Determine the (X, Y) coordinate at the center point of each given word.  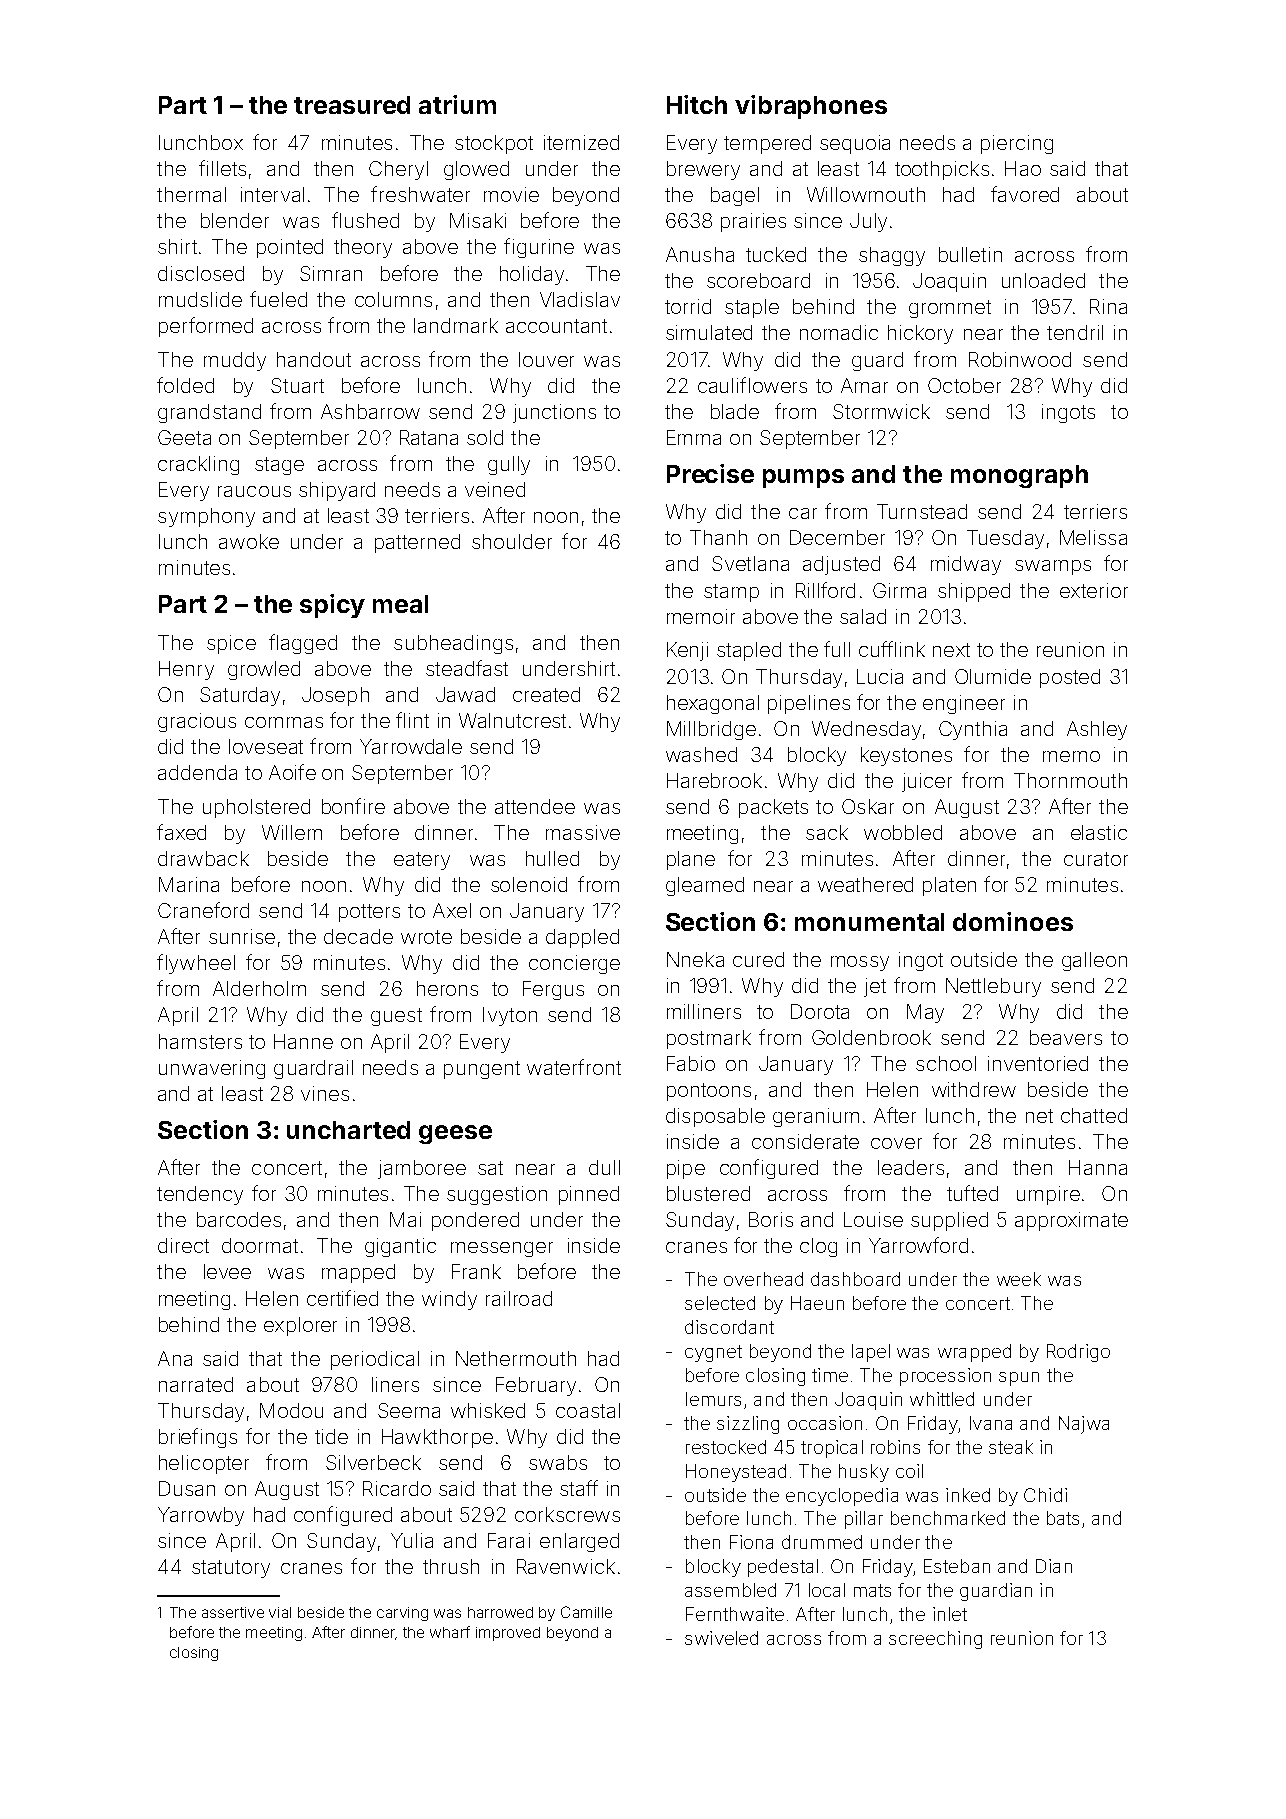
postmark (709, 1039)
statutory (231, 1569)
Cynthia (973, 730)
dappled (582, 938)
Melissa (1093, 537)
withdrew (974, 1089)
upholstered (256, 808)
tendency (200, 1195)
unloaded (1043, 280)
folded (185, 385)
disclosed (201, 273)
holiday (532, 275)
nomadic (839, 332)
